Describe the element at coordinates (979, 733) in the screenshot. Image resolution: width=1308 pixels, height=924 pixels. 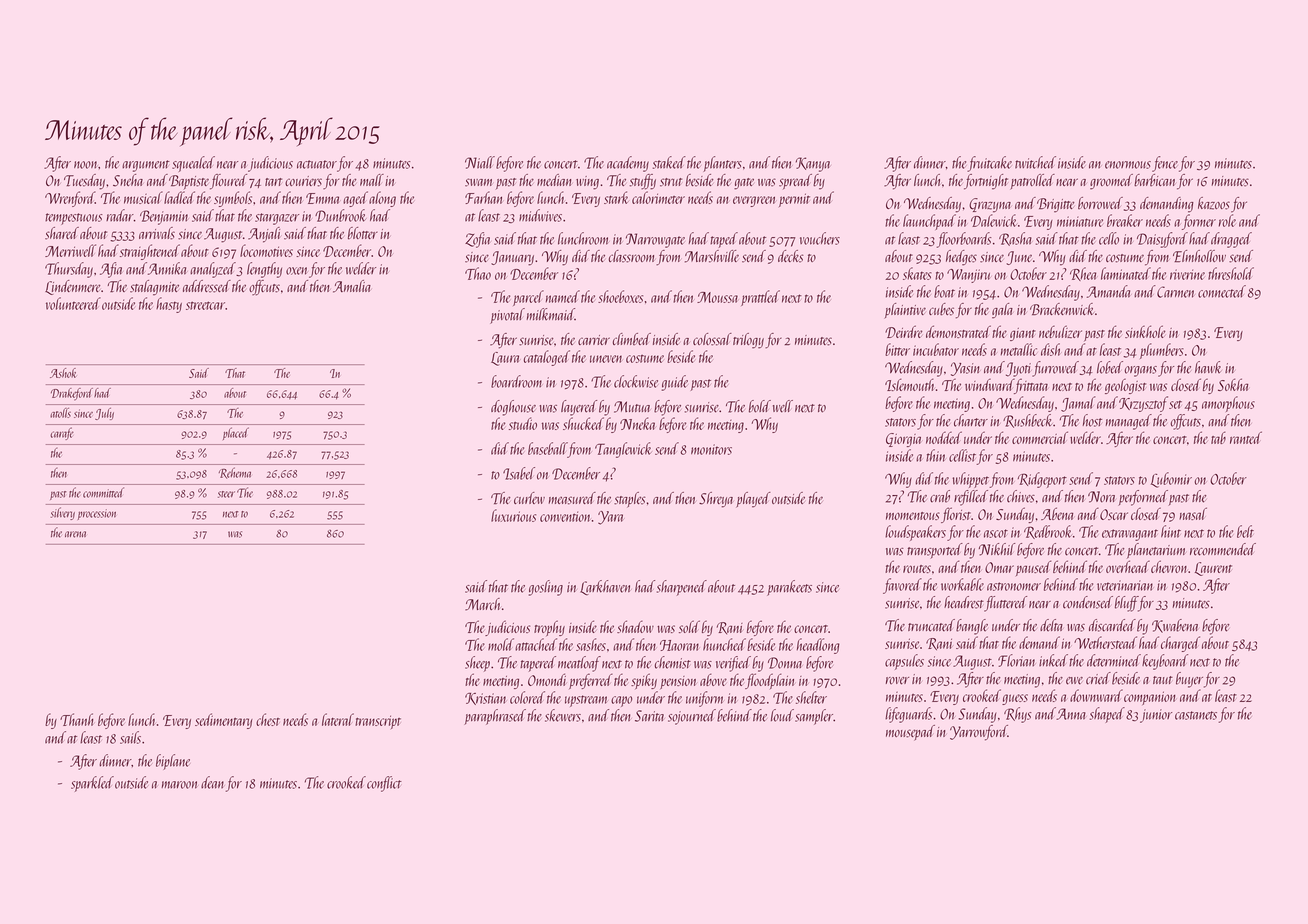
I see `Yarrowford` at that location.
